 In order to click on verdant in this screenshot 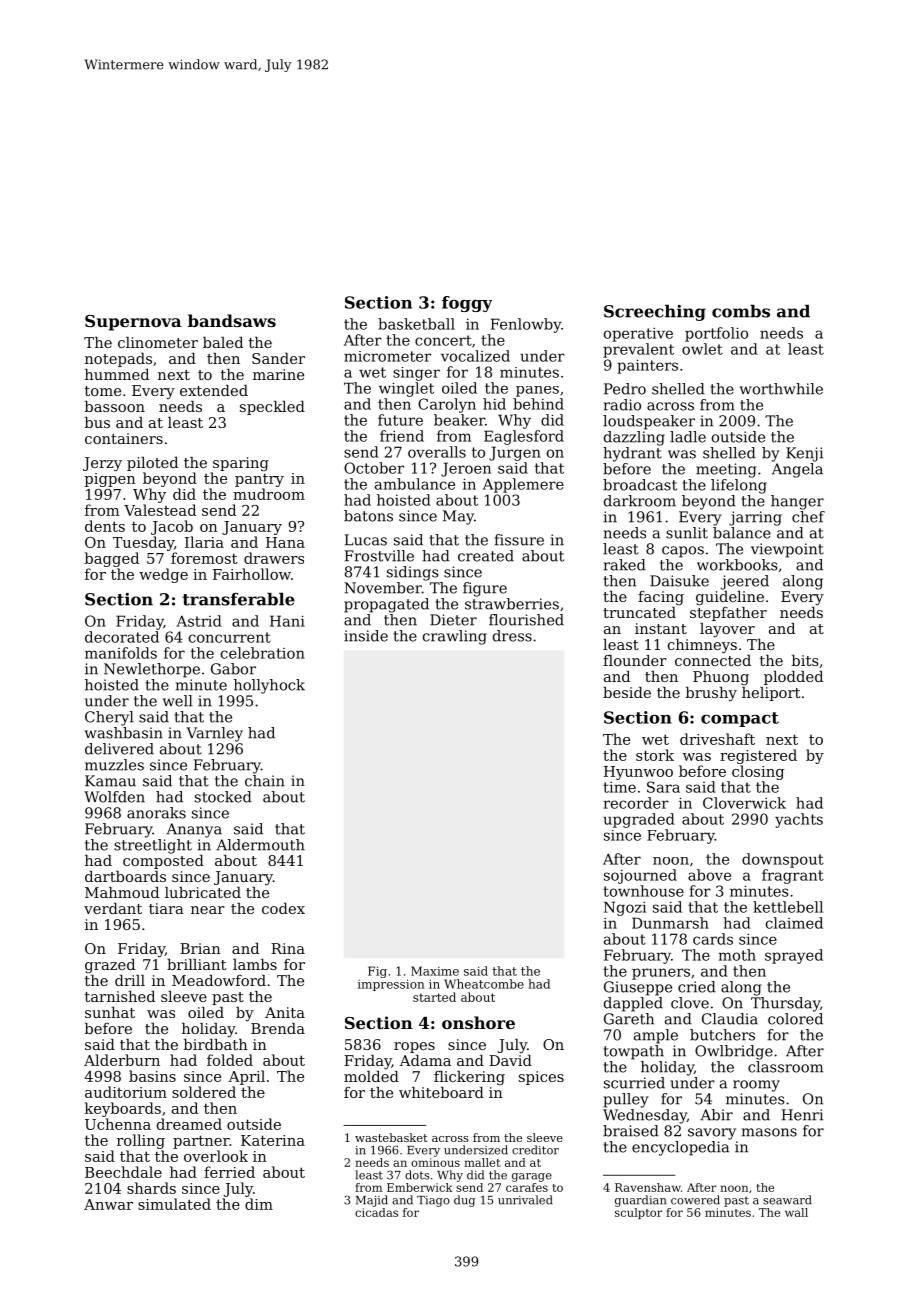, I will do `click(113, 908)`.
